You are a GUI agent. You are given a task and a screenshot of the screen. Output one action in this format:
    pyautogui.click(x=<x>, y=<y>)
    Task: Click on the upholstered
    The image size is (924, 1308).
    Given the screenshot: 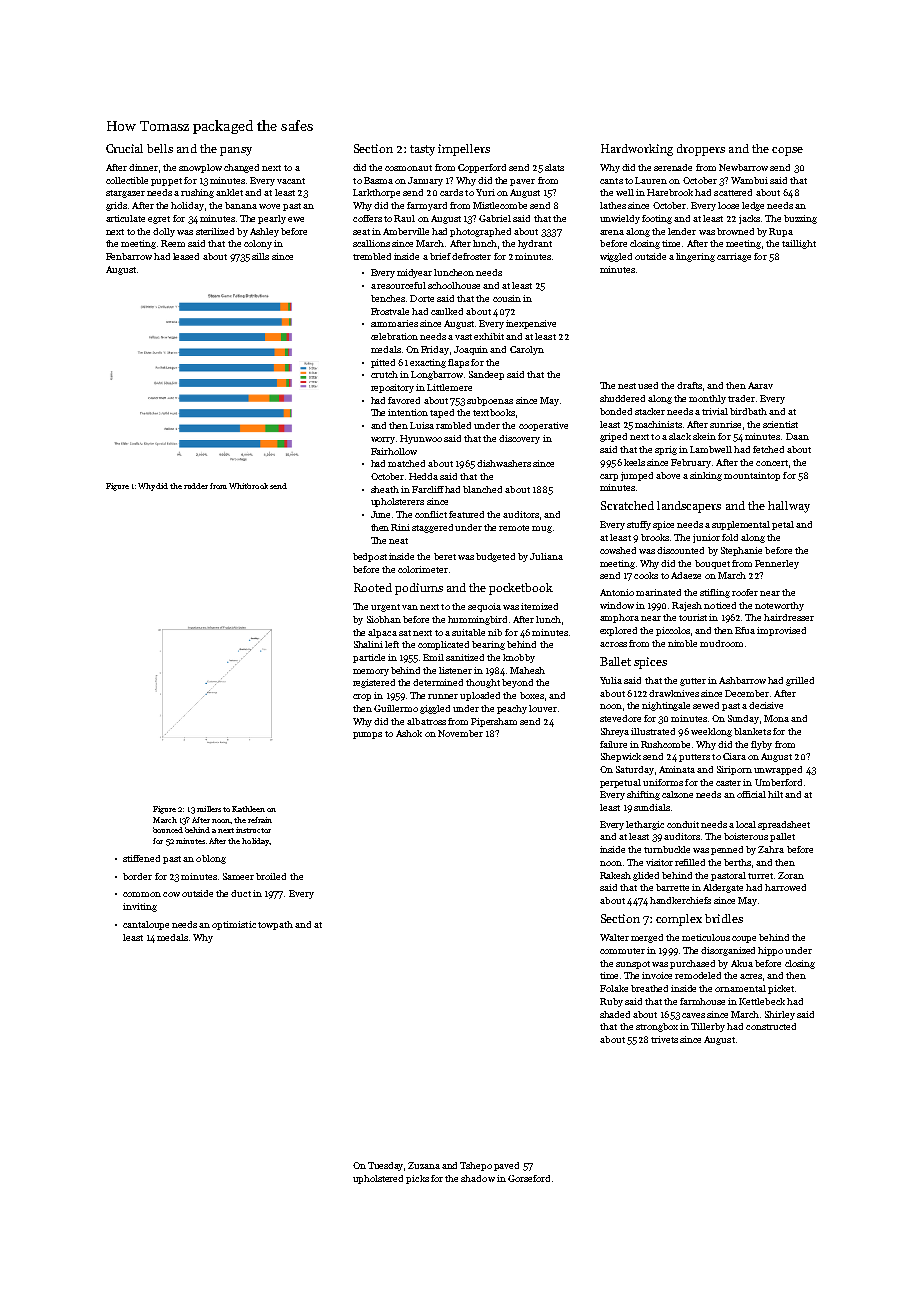 What is the action you would take?
    pyautogui.click(x=378, y=1179)
